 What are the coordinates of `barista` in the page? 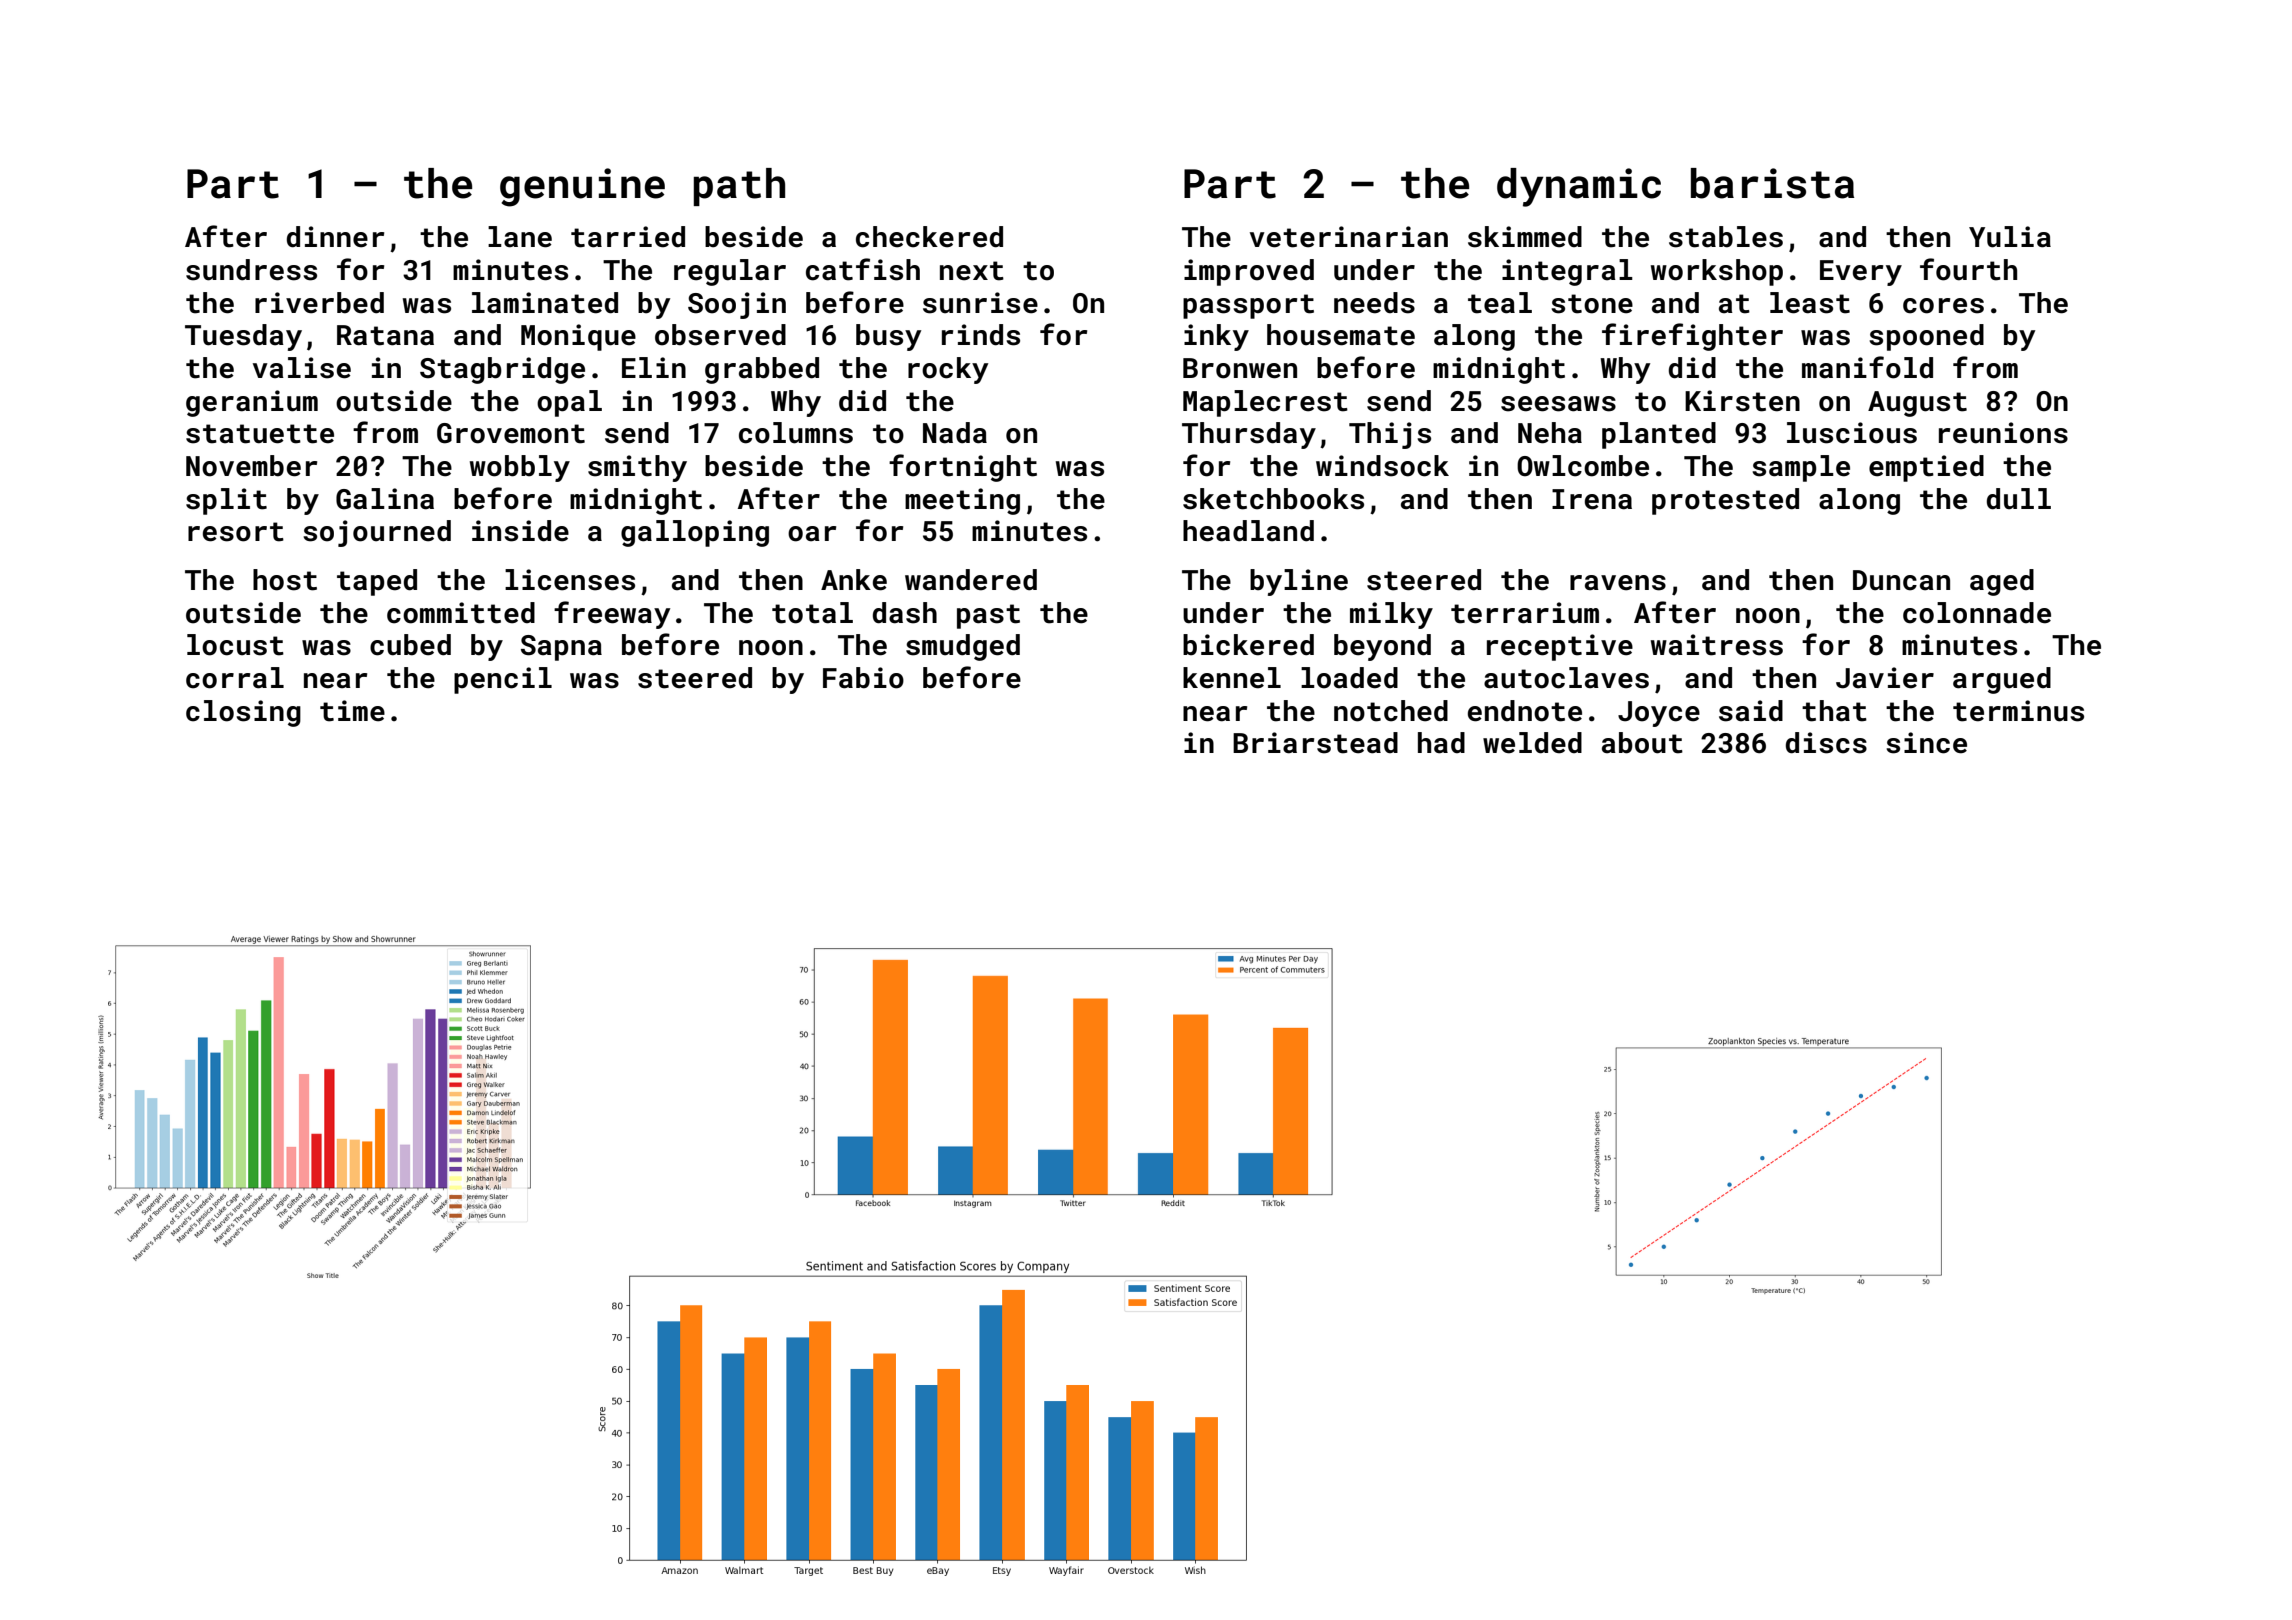 It's located at (1772, 183).
